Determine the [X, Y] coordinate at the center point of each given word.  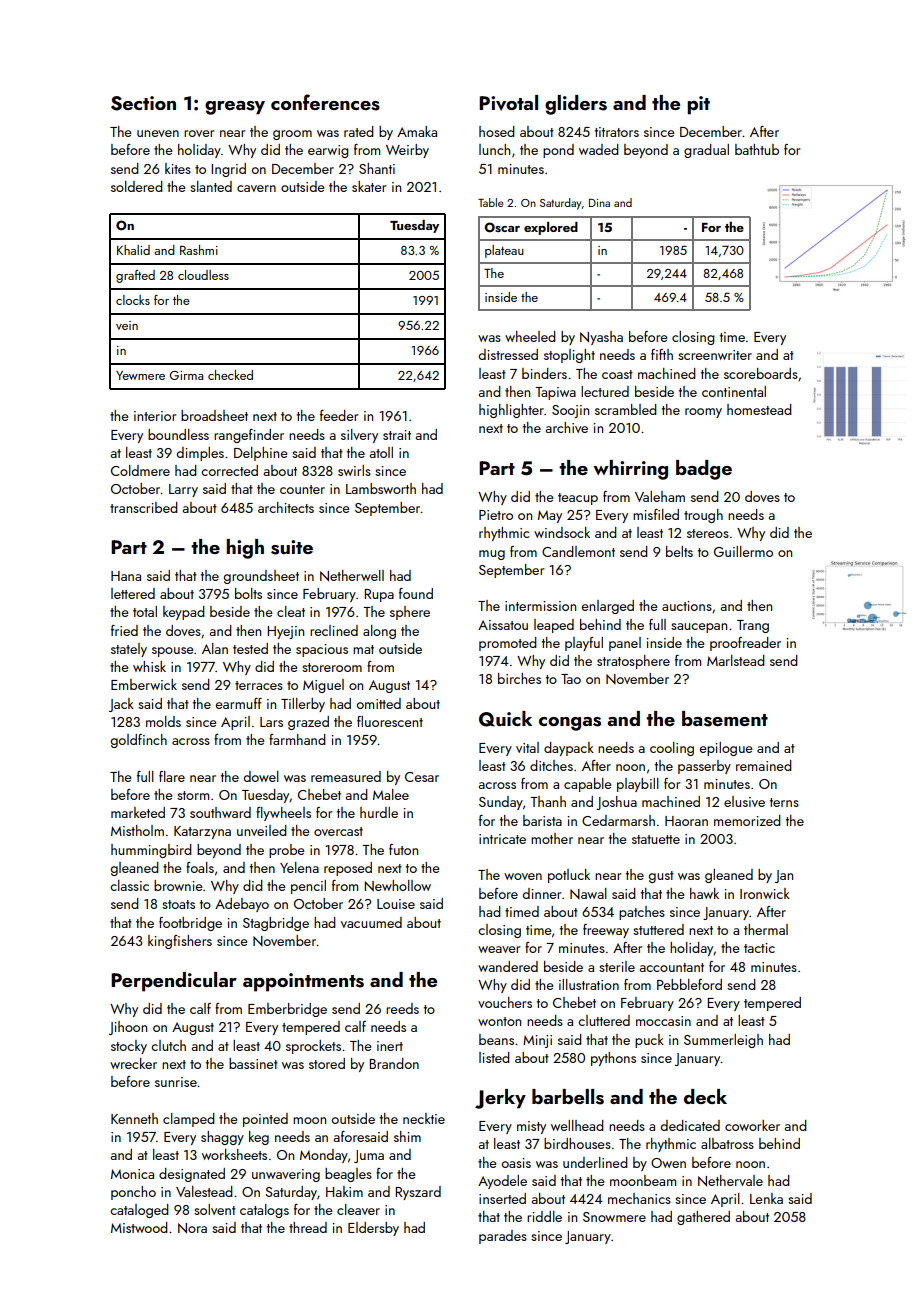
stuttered [658, 929]
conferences [325, 102]
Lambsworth [381, 488]
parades [503, 1237]
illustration [589, 984]
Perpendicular [174, 982]
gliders [576, 105]
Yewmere [140, 375]
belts [679, 551]
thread [308, 1227]
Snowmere [614, 1217]
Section [143, 103]
